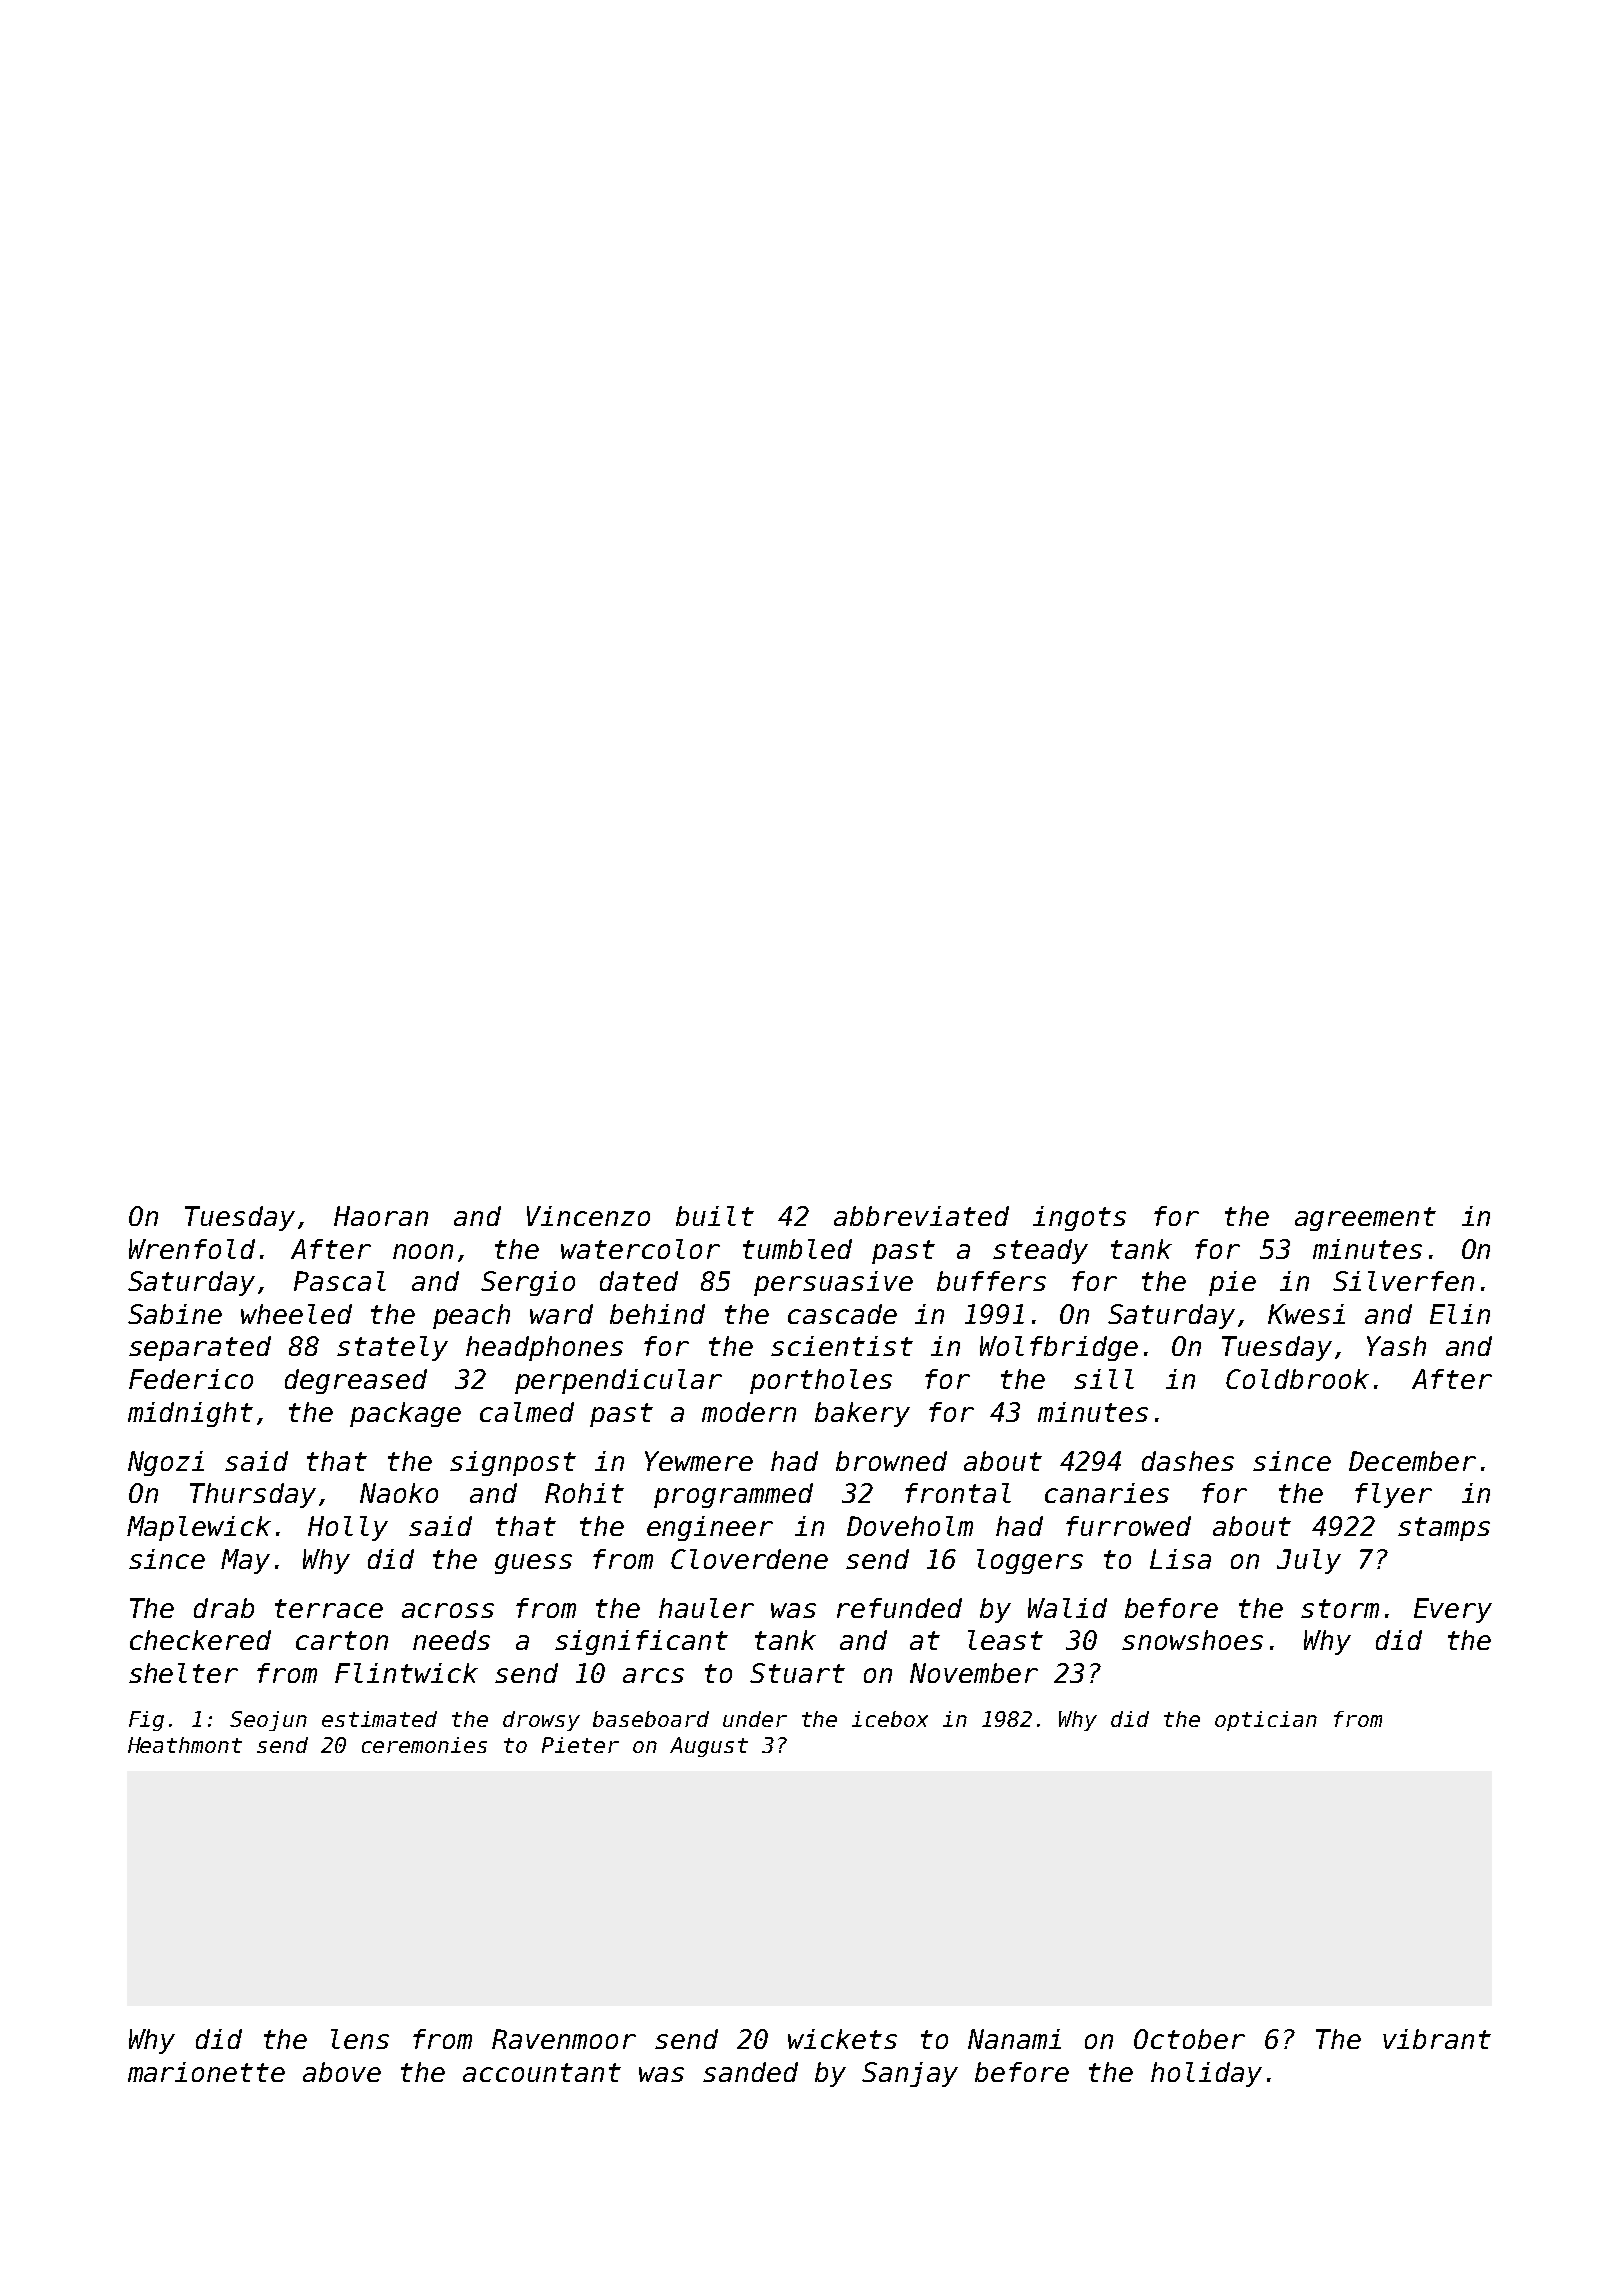  Describe the element at coordinates (1453, 1610) in the page. I see `Every` at that location.
